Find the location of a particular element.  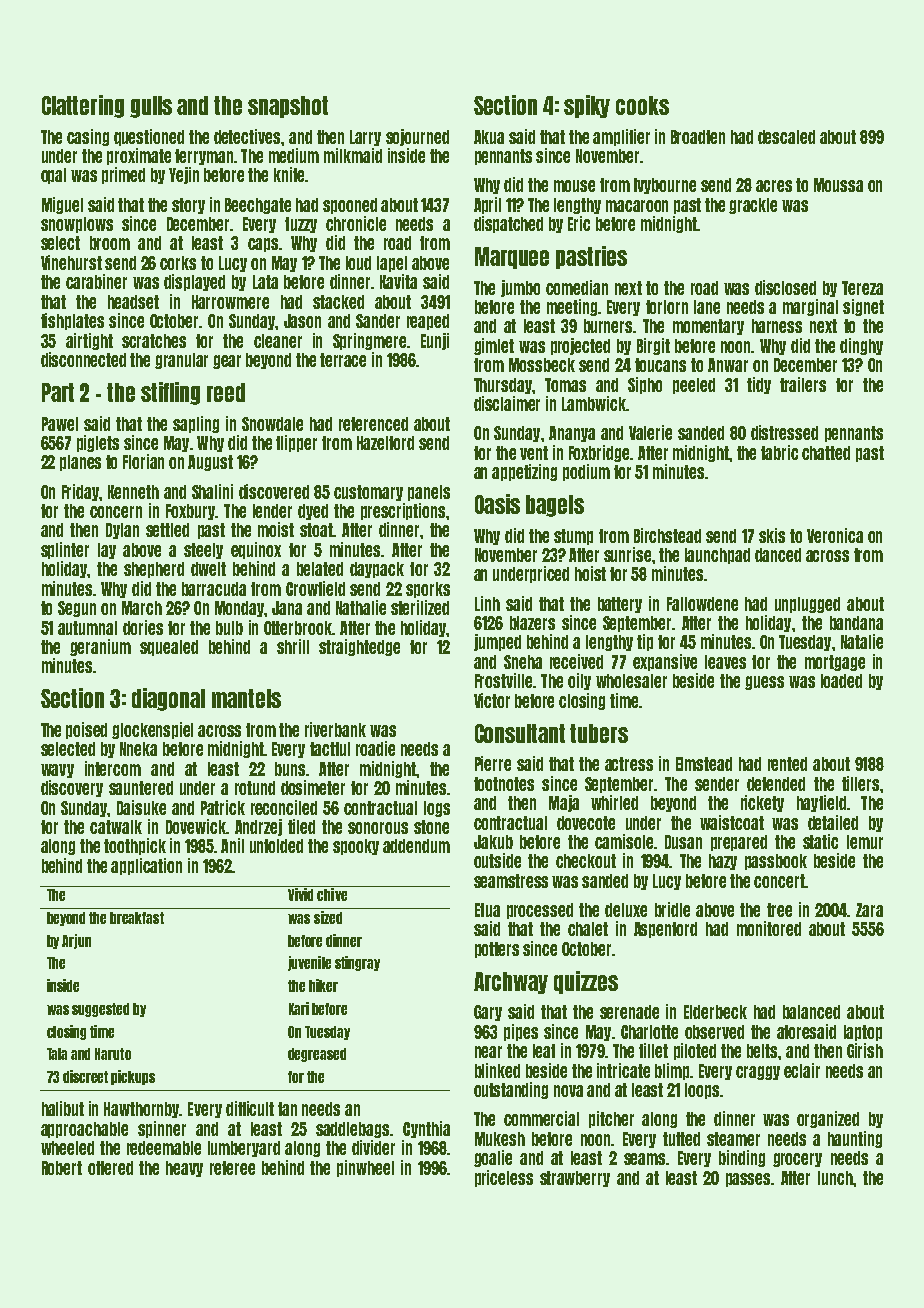

geranium is located at coordinates (100, 647).
